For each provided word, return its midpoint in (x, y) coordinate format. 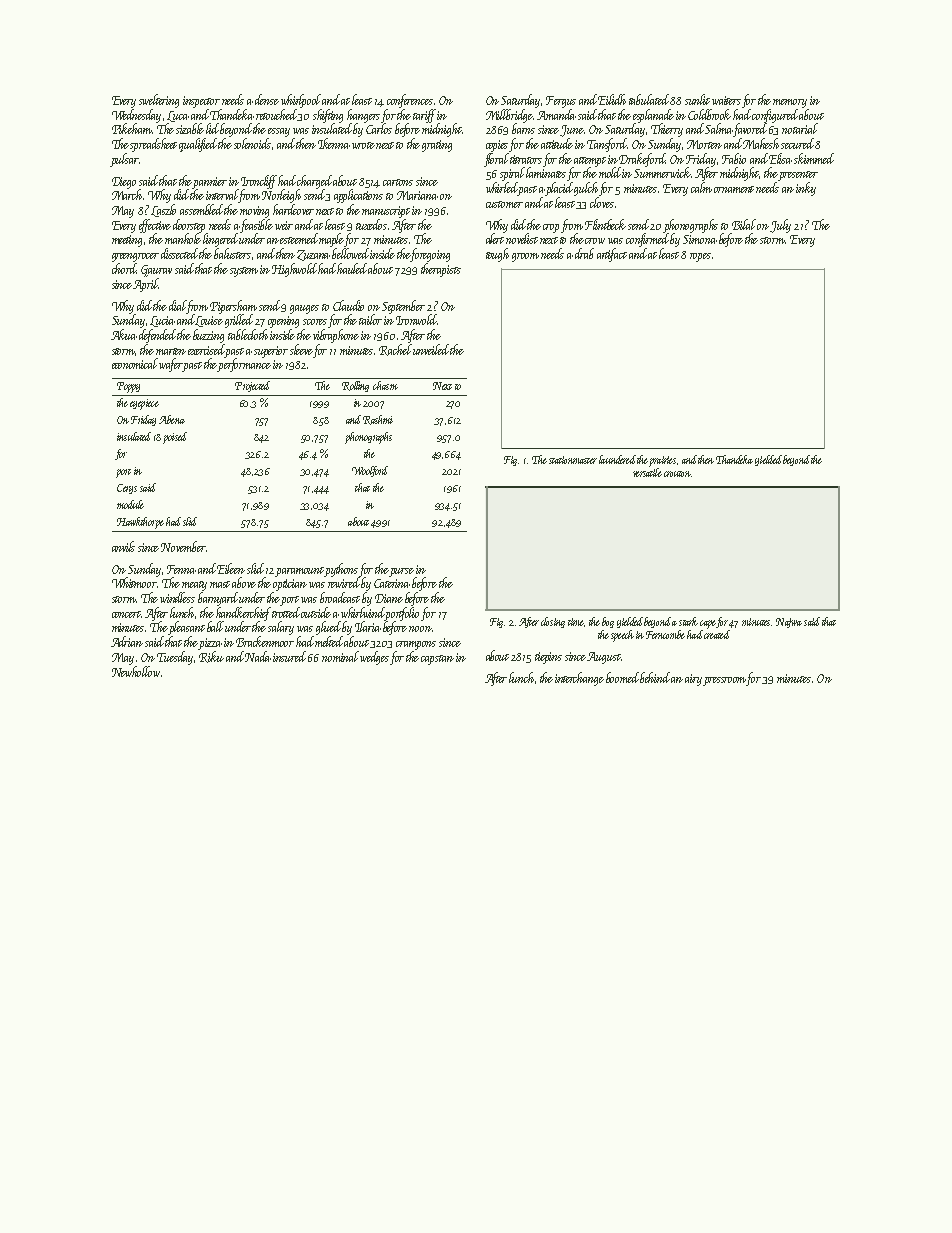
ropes (700, 257)
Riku (211, 657)
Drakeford (642, 160)
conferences (410, 101)
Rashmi (378, 420)
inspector (201, 102)
